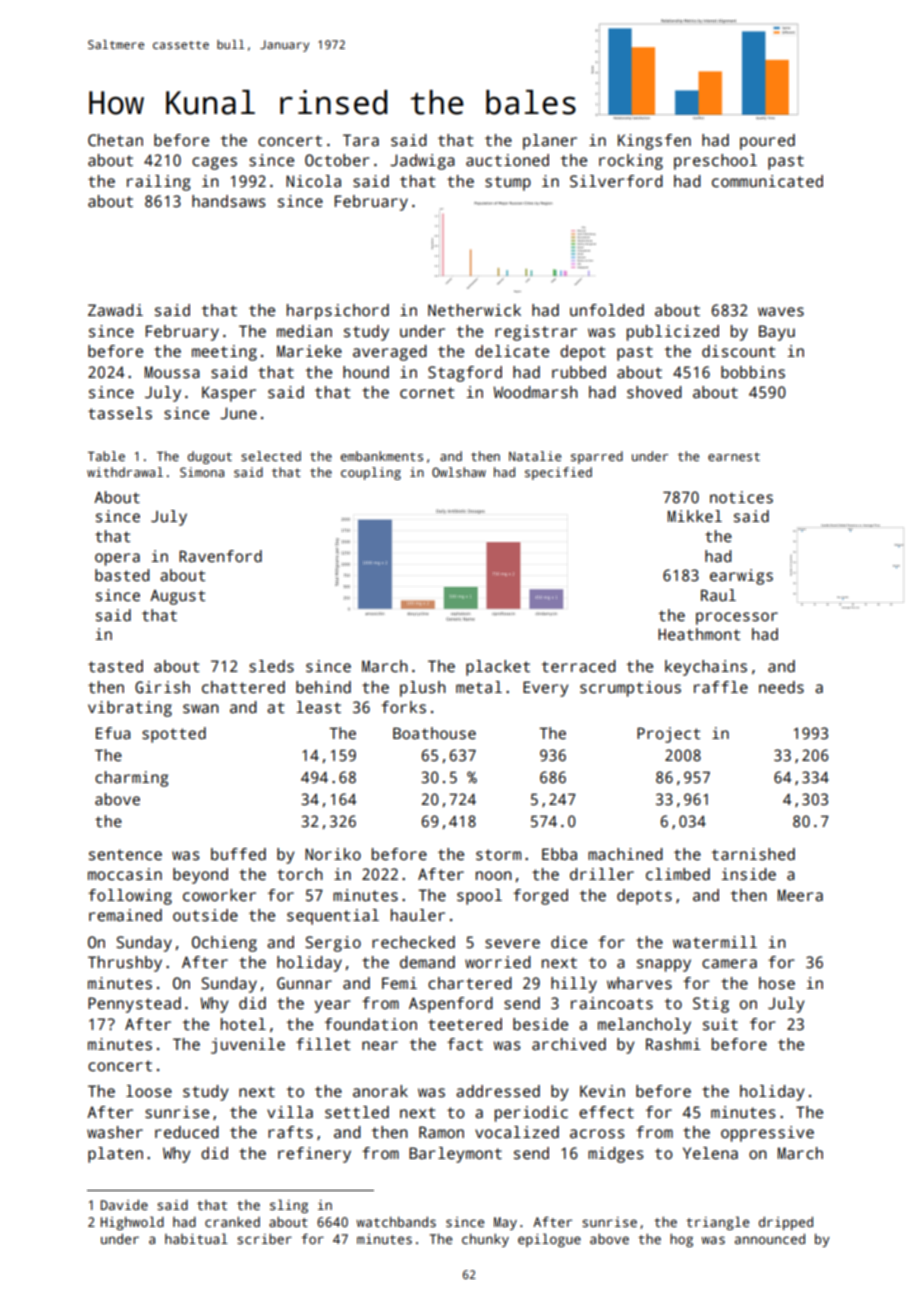 The image size is (924, 1314). What do you see at coordinates (304, 331) in the screenshot?
I see `median` at bounding box center [304, 331].
